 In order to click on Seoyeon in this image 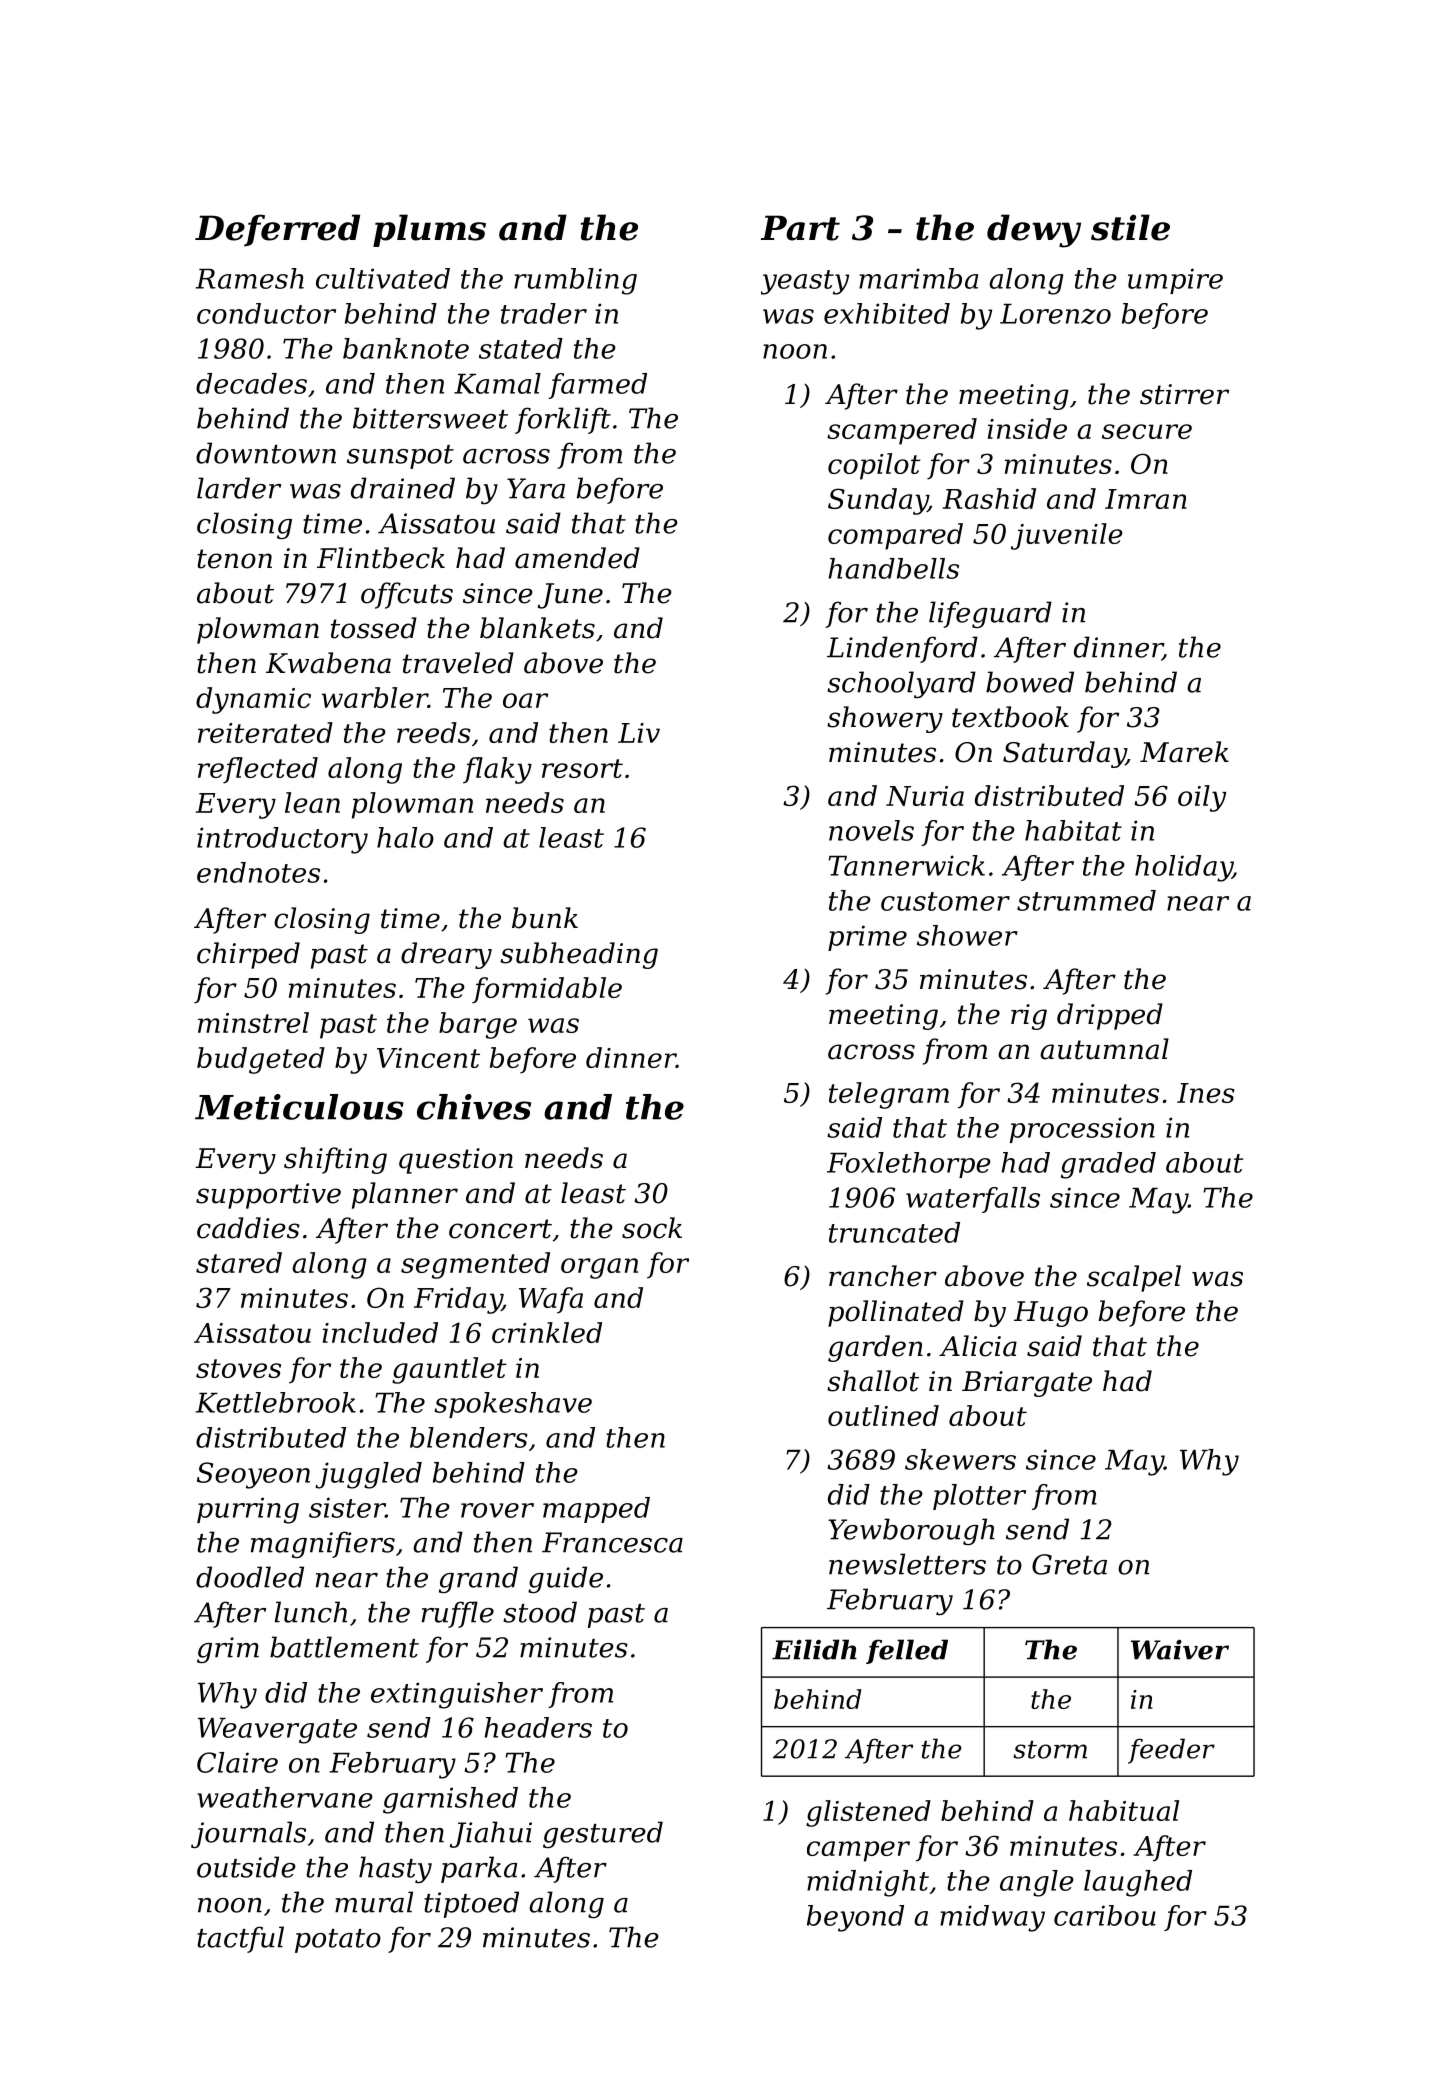, I will do `click(253, 1475)`.
